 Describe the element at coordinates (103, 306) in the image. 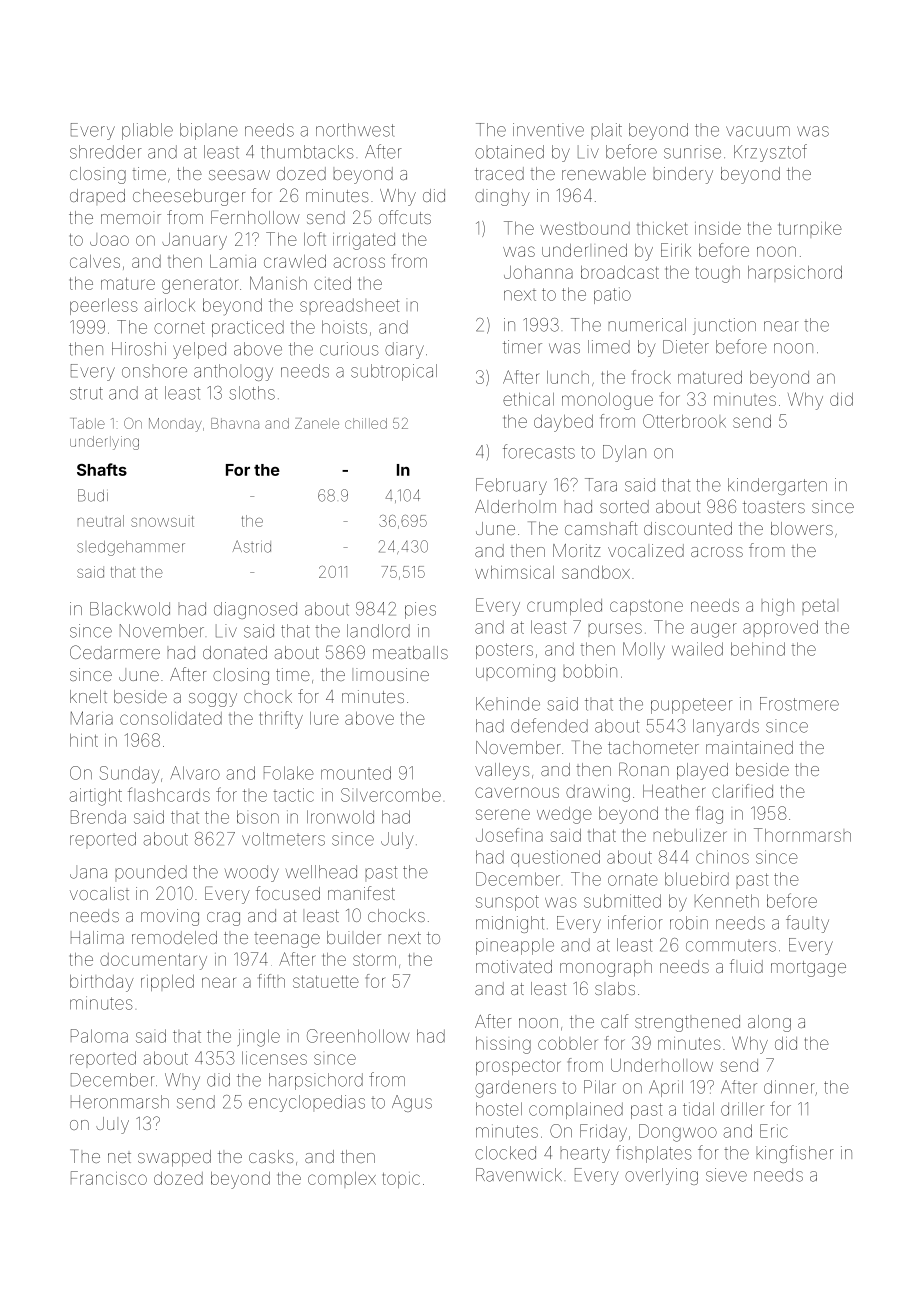

I see `peerless` at that location.
